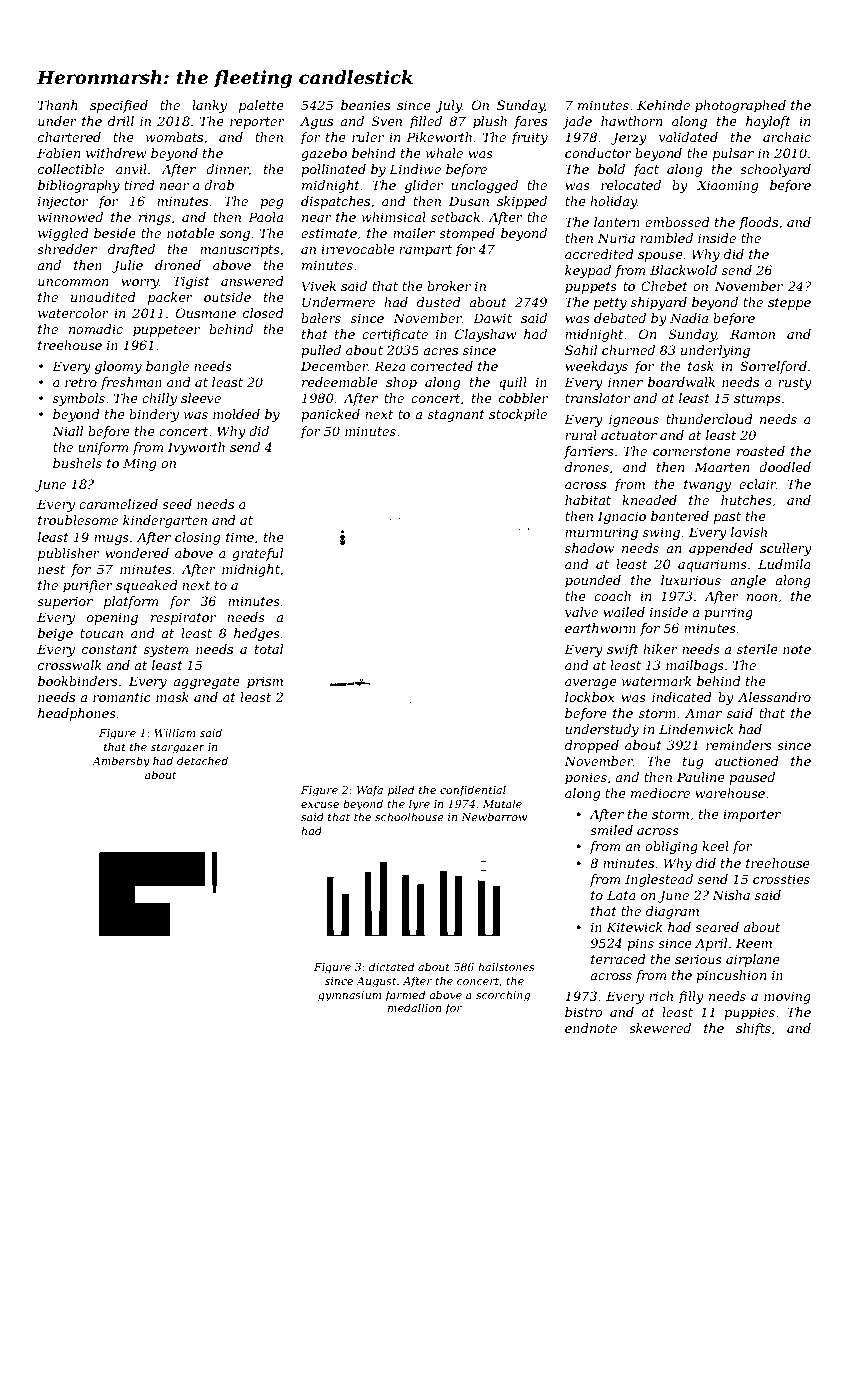 The height and width of the screenshot is (1400, 849). Describe the element at coordinates (712, 565) in the screenshot. I see `aquariums` at that location.
